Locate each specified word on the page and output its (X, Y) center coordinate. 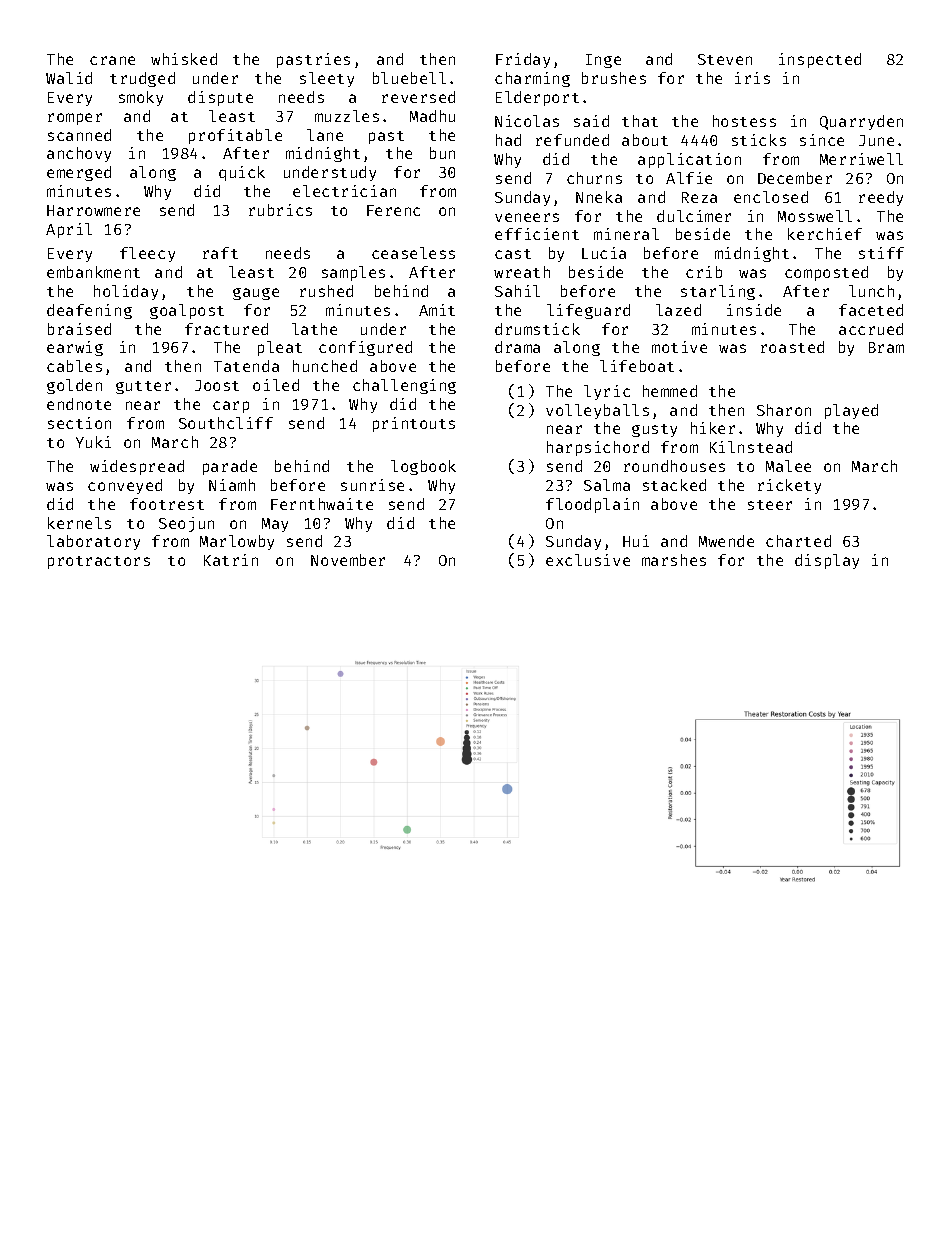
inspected (820, 60)
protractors (99, 562)
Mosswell (815, 216)
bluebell (409, 78)
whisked (184, 59)
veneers (527, 217)
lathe (314, 329)
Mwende (726, 541)
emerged (79, 173)
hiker (713, 428)
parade (230, 467)
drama (517, 347)
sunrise (372, 485)
